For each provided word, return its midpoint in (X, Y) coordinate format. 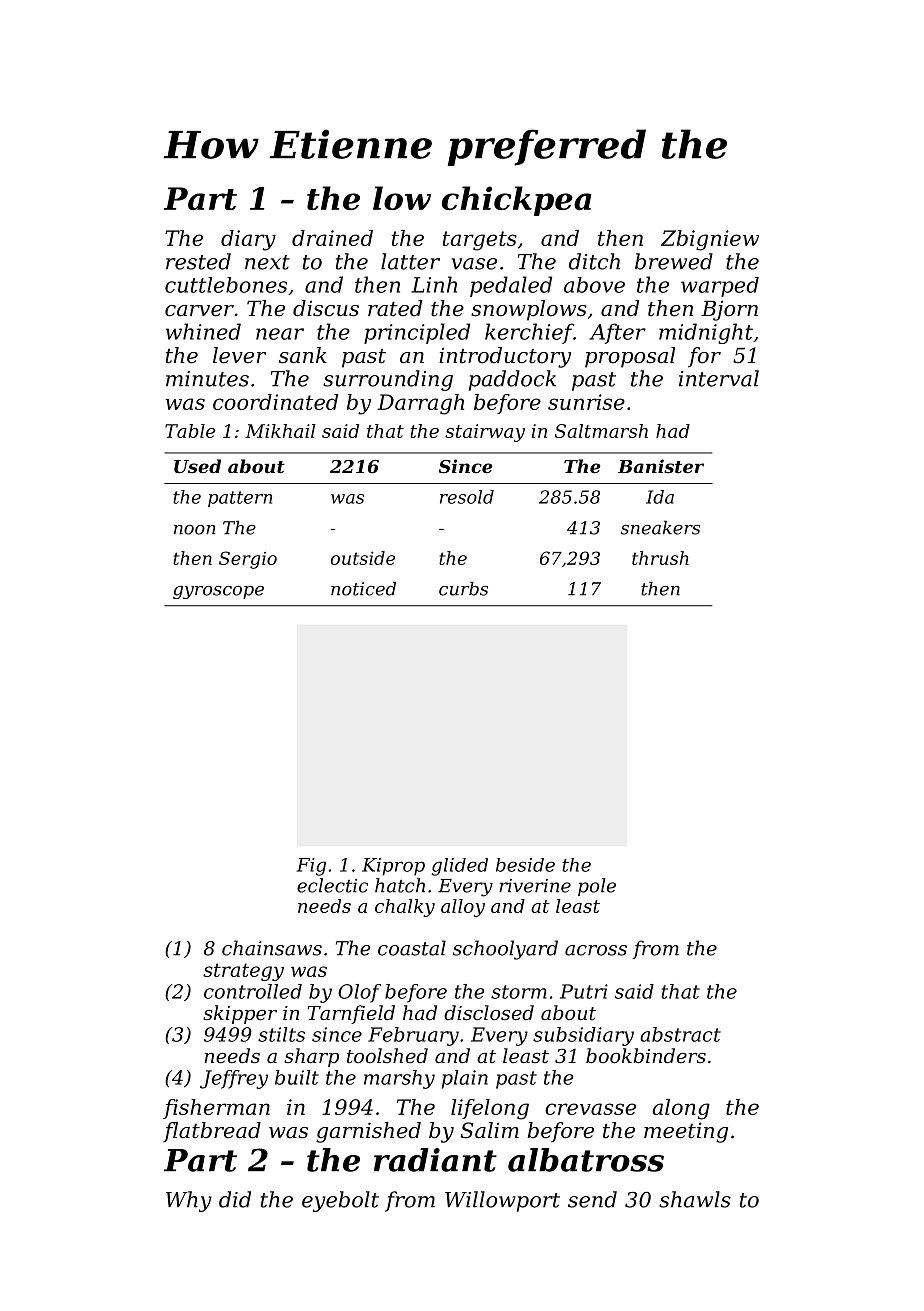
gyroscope (218, 592)
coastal (412, 948)
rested (198, 261)
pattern (240, 499)
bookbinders (646, 1055)
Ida (660, 497)
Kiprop (393, 867)
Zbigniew (710, 240)
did (235, 1199)
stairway (485, 433)
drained (332, 238)
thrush (660, 558)
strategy (243, 972)
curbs (463, 588)
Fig (311, 867)
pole (597, 887)
